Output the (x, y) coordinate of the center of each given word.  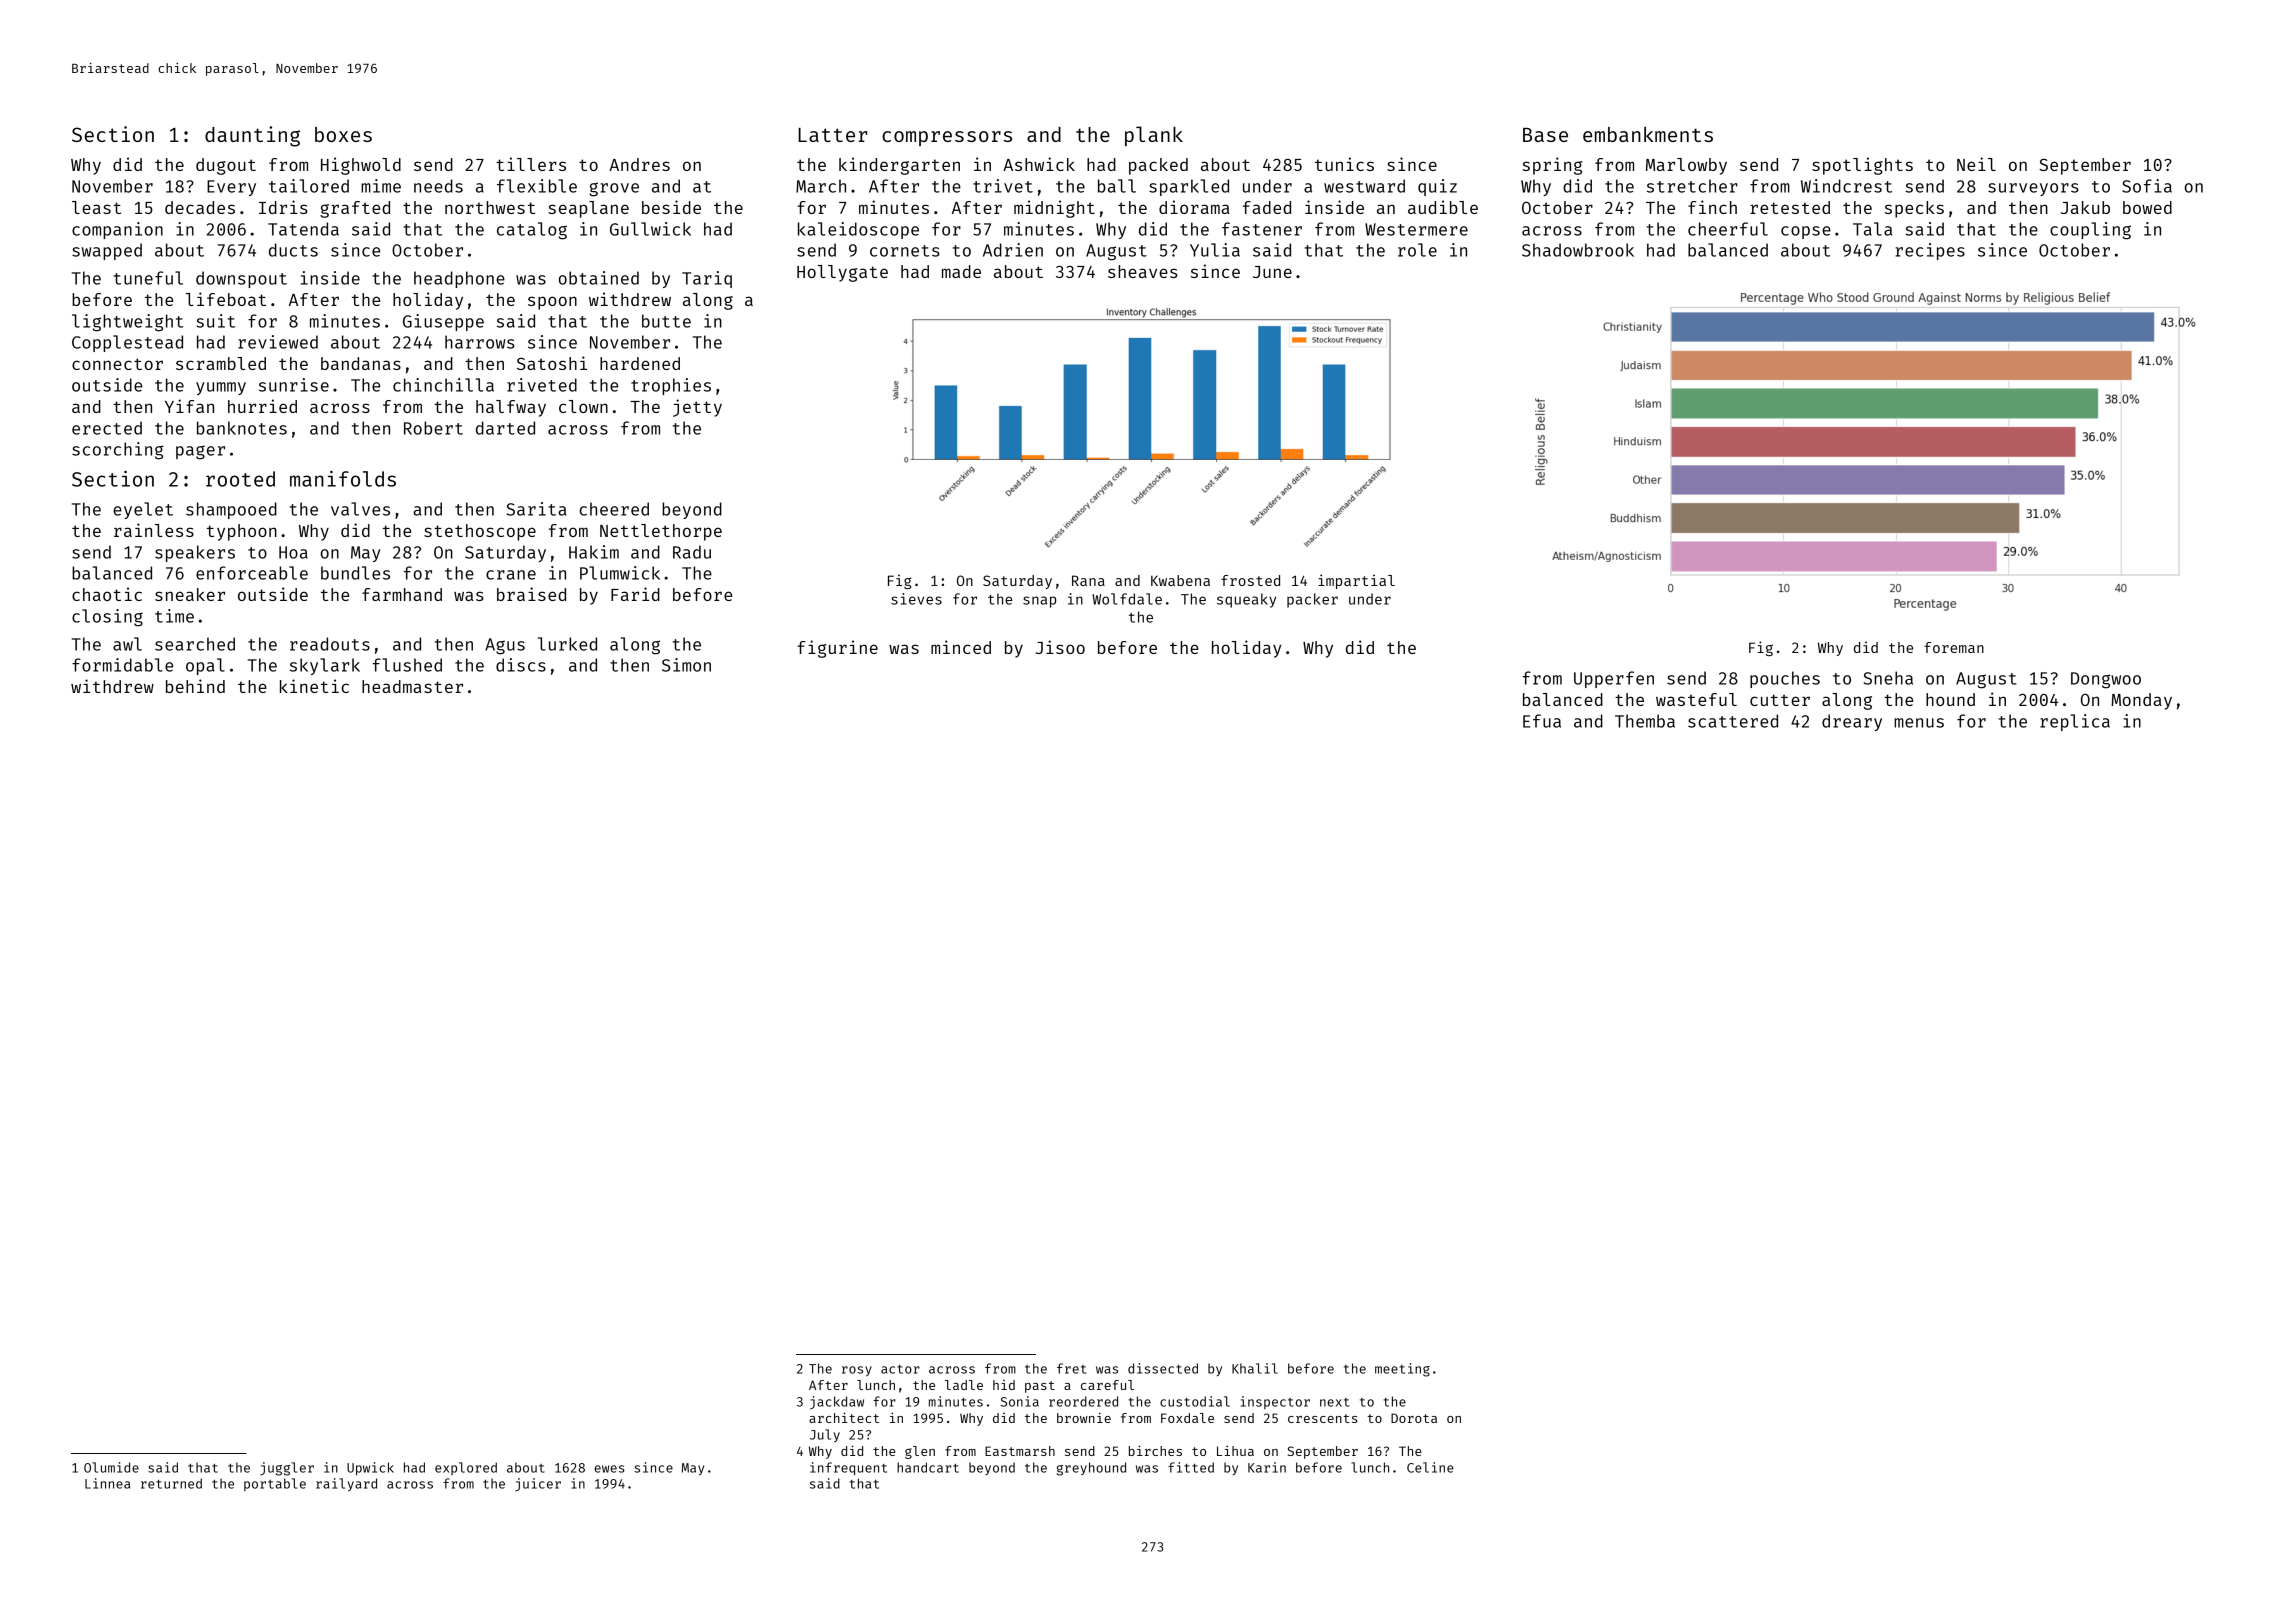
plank (1154, 136)
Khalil (1255, 1368)
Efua (1542, 721)
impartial (1356, 581)
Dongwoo (2106, 680)
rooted (240, 479)
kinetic (314, 686)
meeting (1402, 1370)
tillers (531, 164)
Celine (1430, 1467)
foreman (1954, 647)
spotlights (1862, 166)
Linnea (107, 1483)
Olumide (111, 1467)
